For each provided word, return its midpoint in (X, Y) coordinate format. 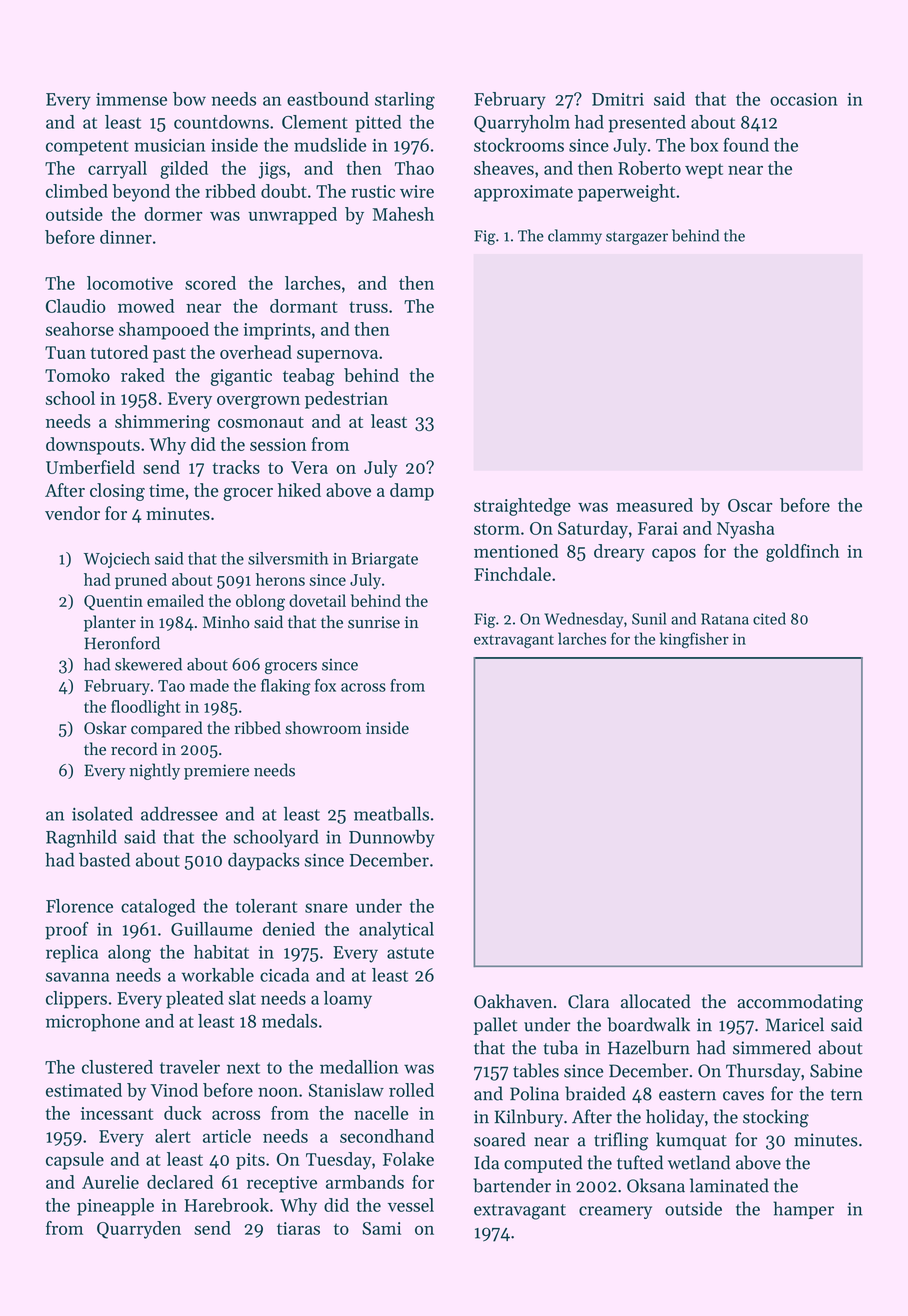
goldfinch (802, 553)
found (746, 145)
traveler (190, 1067)
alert (173, 1136)
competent (87, 148)
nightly (154, 771)
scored (210, 283)
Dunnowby (392, 839)
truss (368, 307)
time (166, 490)
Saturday (593, 530)
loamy (348, 1000)
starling (405, 101)
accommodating (800, 1003)
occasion (804, 99)
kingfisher (694, 640)
